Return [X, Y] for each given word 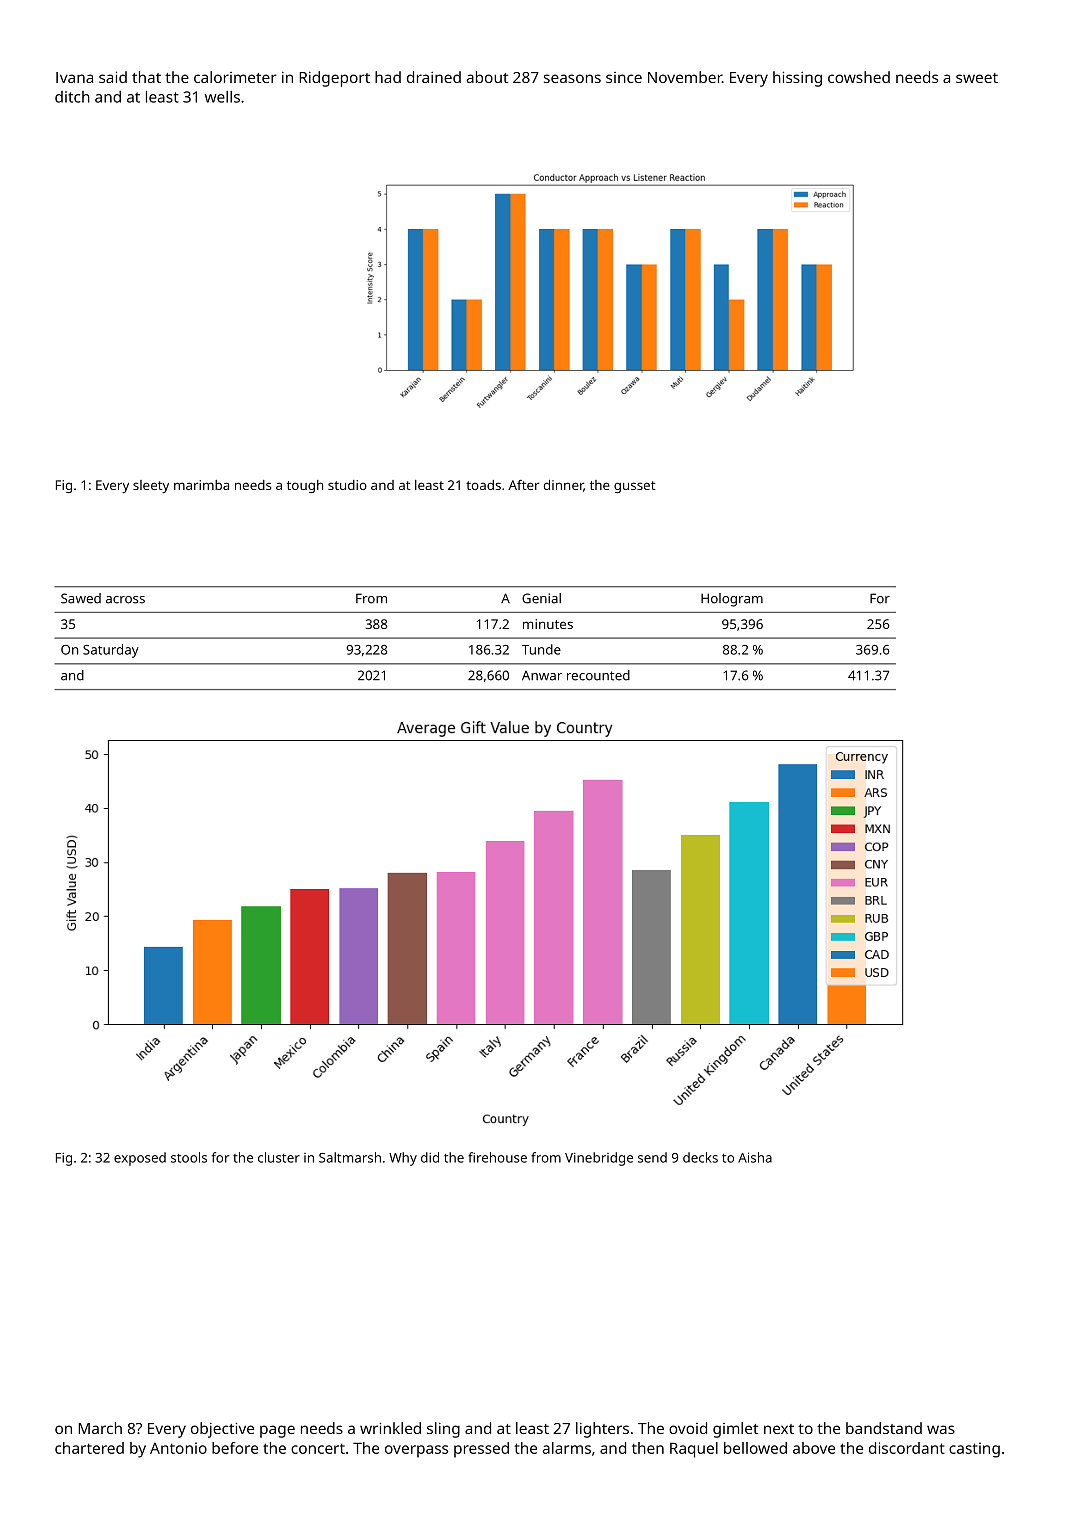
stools [189, 1157]
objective [222, 1430]
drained [434, 77]
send [652, 1157]
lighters [602, 1430]
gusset [635, 487]
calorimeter [235, 77]
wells [222, 97]
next [779, 1429]
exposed [140, 1159]
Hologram [732, 600]
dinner [564, 486]
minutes [548, 624]
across [125, 600]
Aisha [755, 1157]
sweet [977, 78]
